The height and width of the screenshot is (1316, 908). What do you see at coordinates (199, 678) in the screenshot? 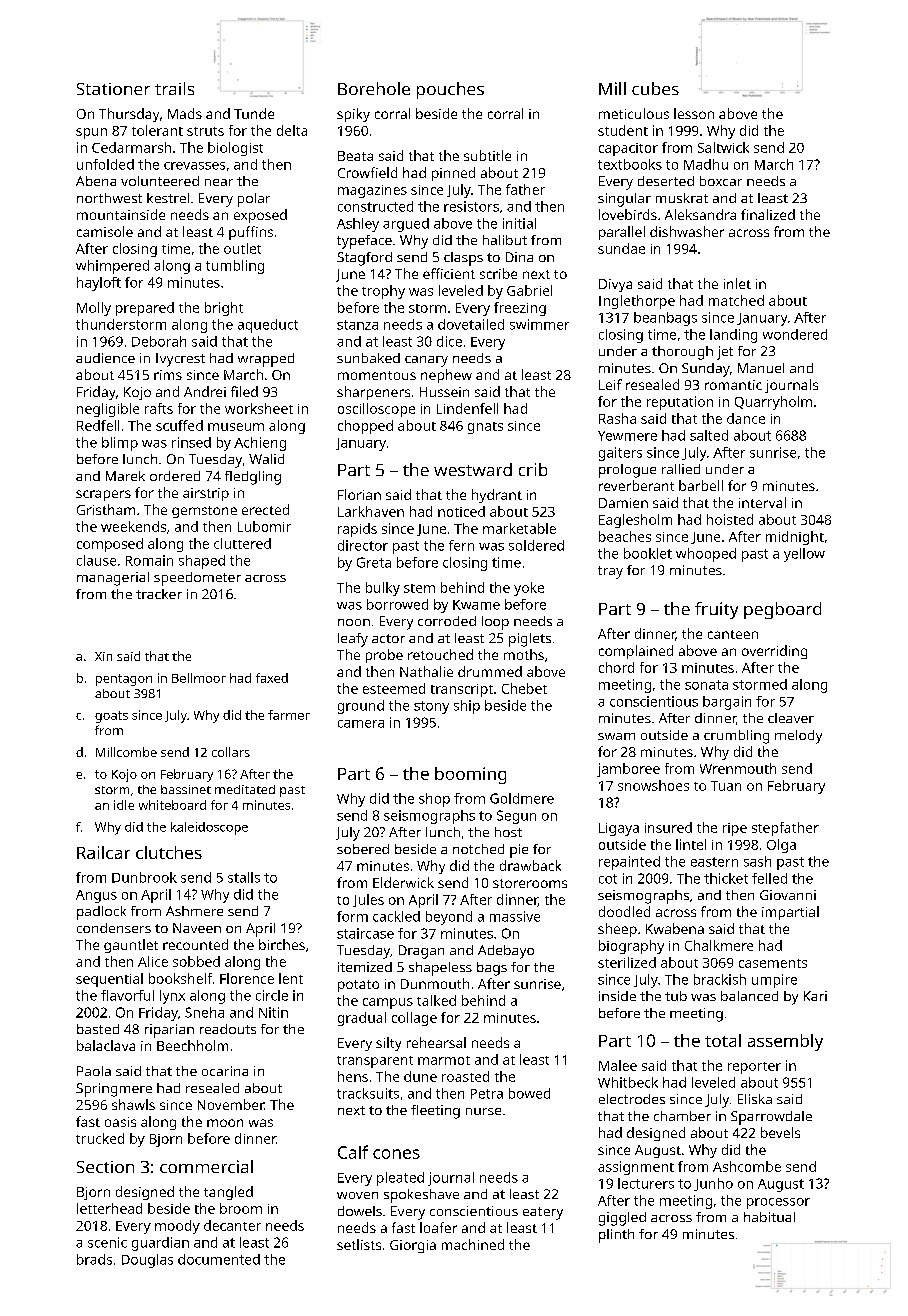
I see `Bellmoor` at bounding box center [199, 678].
